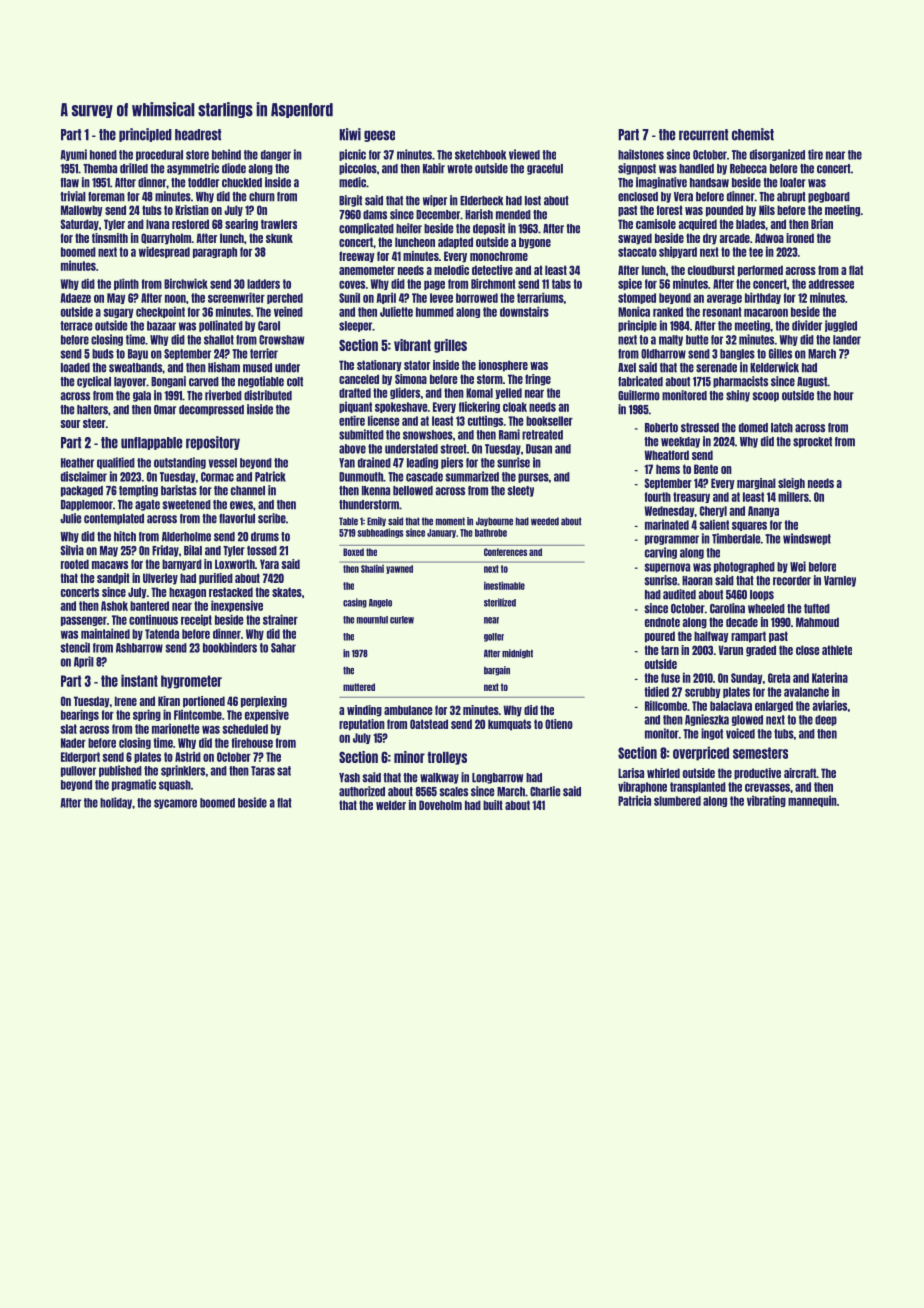  I want to click on Doveholm, so click(440, 805).
